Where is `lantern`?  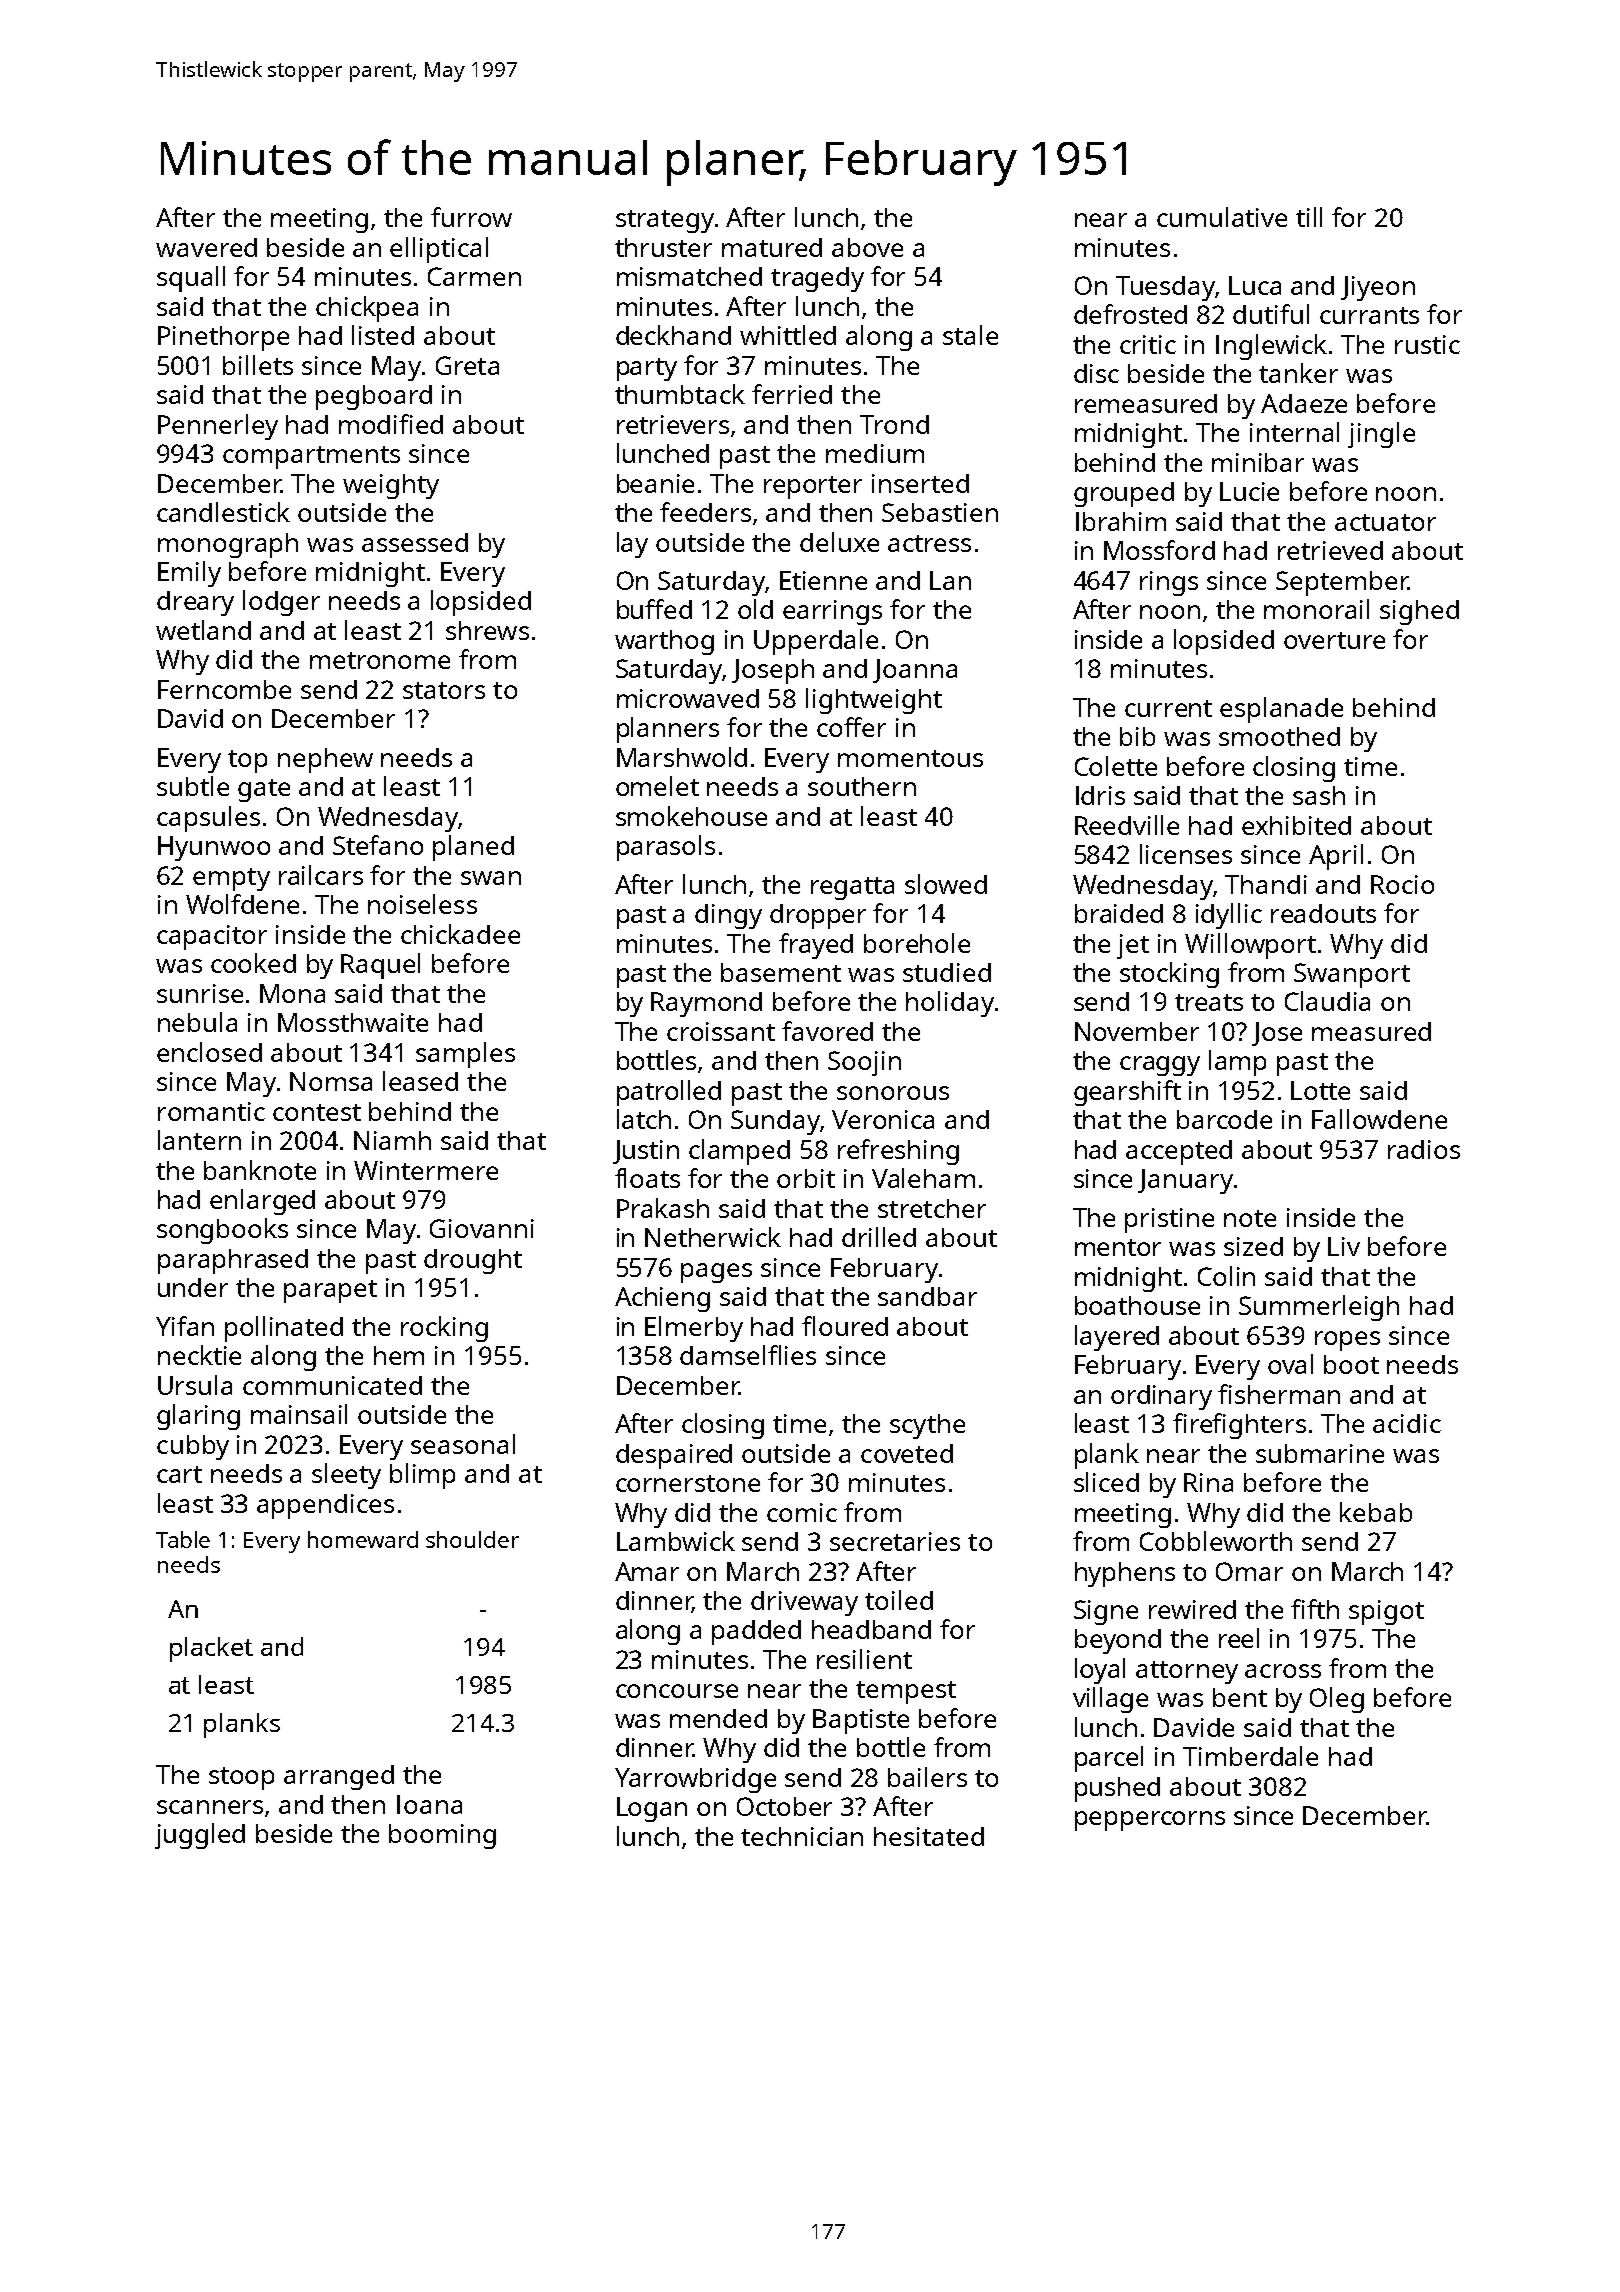
lantern is located at coordinates (199, 1140).
